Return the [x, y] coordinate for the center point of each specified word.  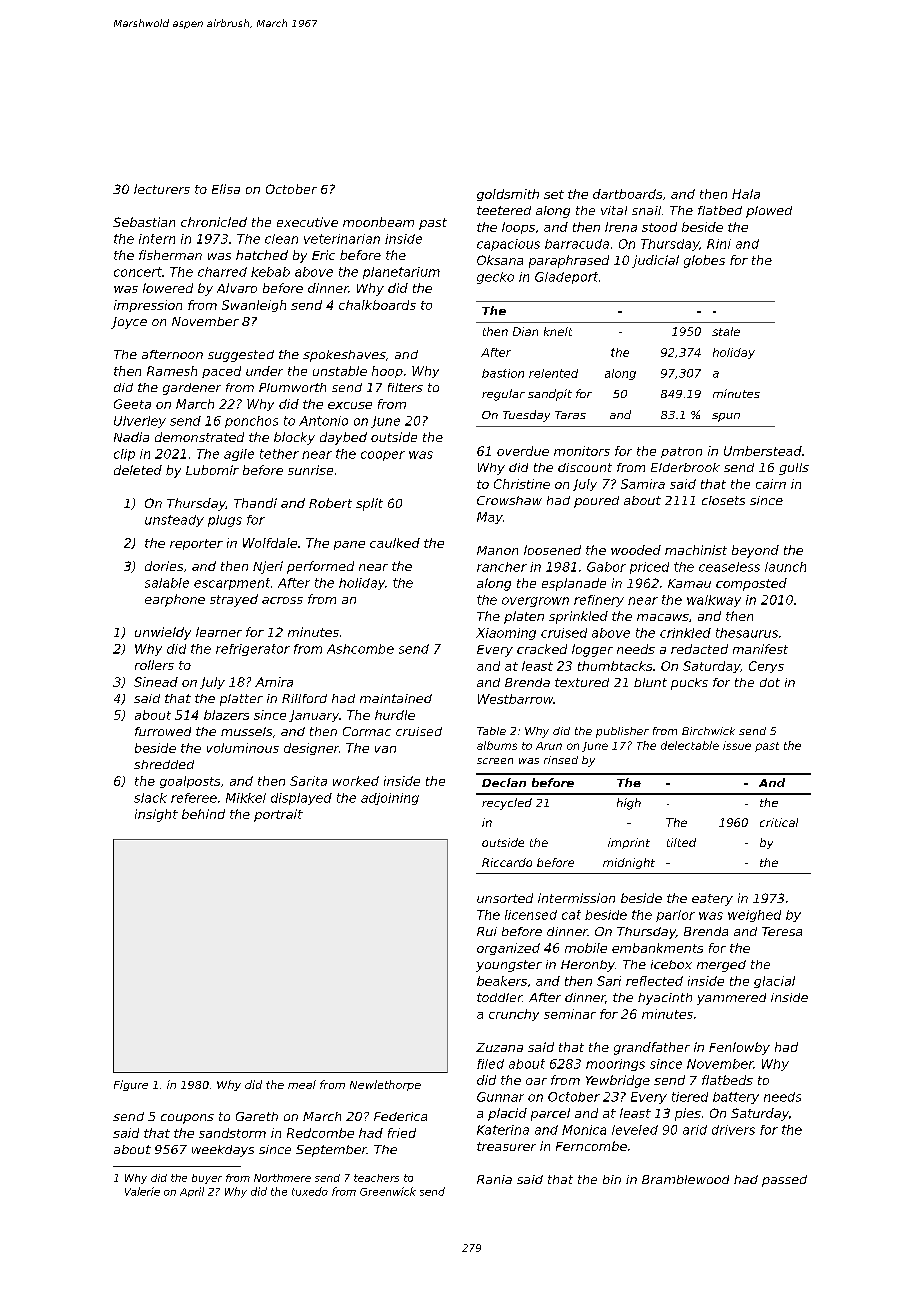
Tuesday [526, 416]
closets [723, 500]
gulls [794, 469]
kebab [270, 272]
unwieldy [163, 633]
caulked [395, 543]
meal [302, 1084]
